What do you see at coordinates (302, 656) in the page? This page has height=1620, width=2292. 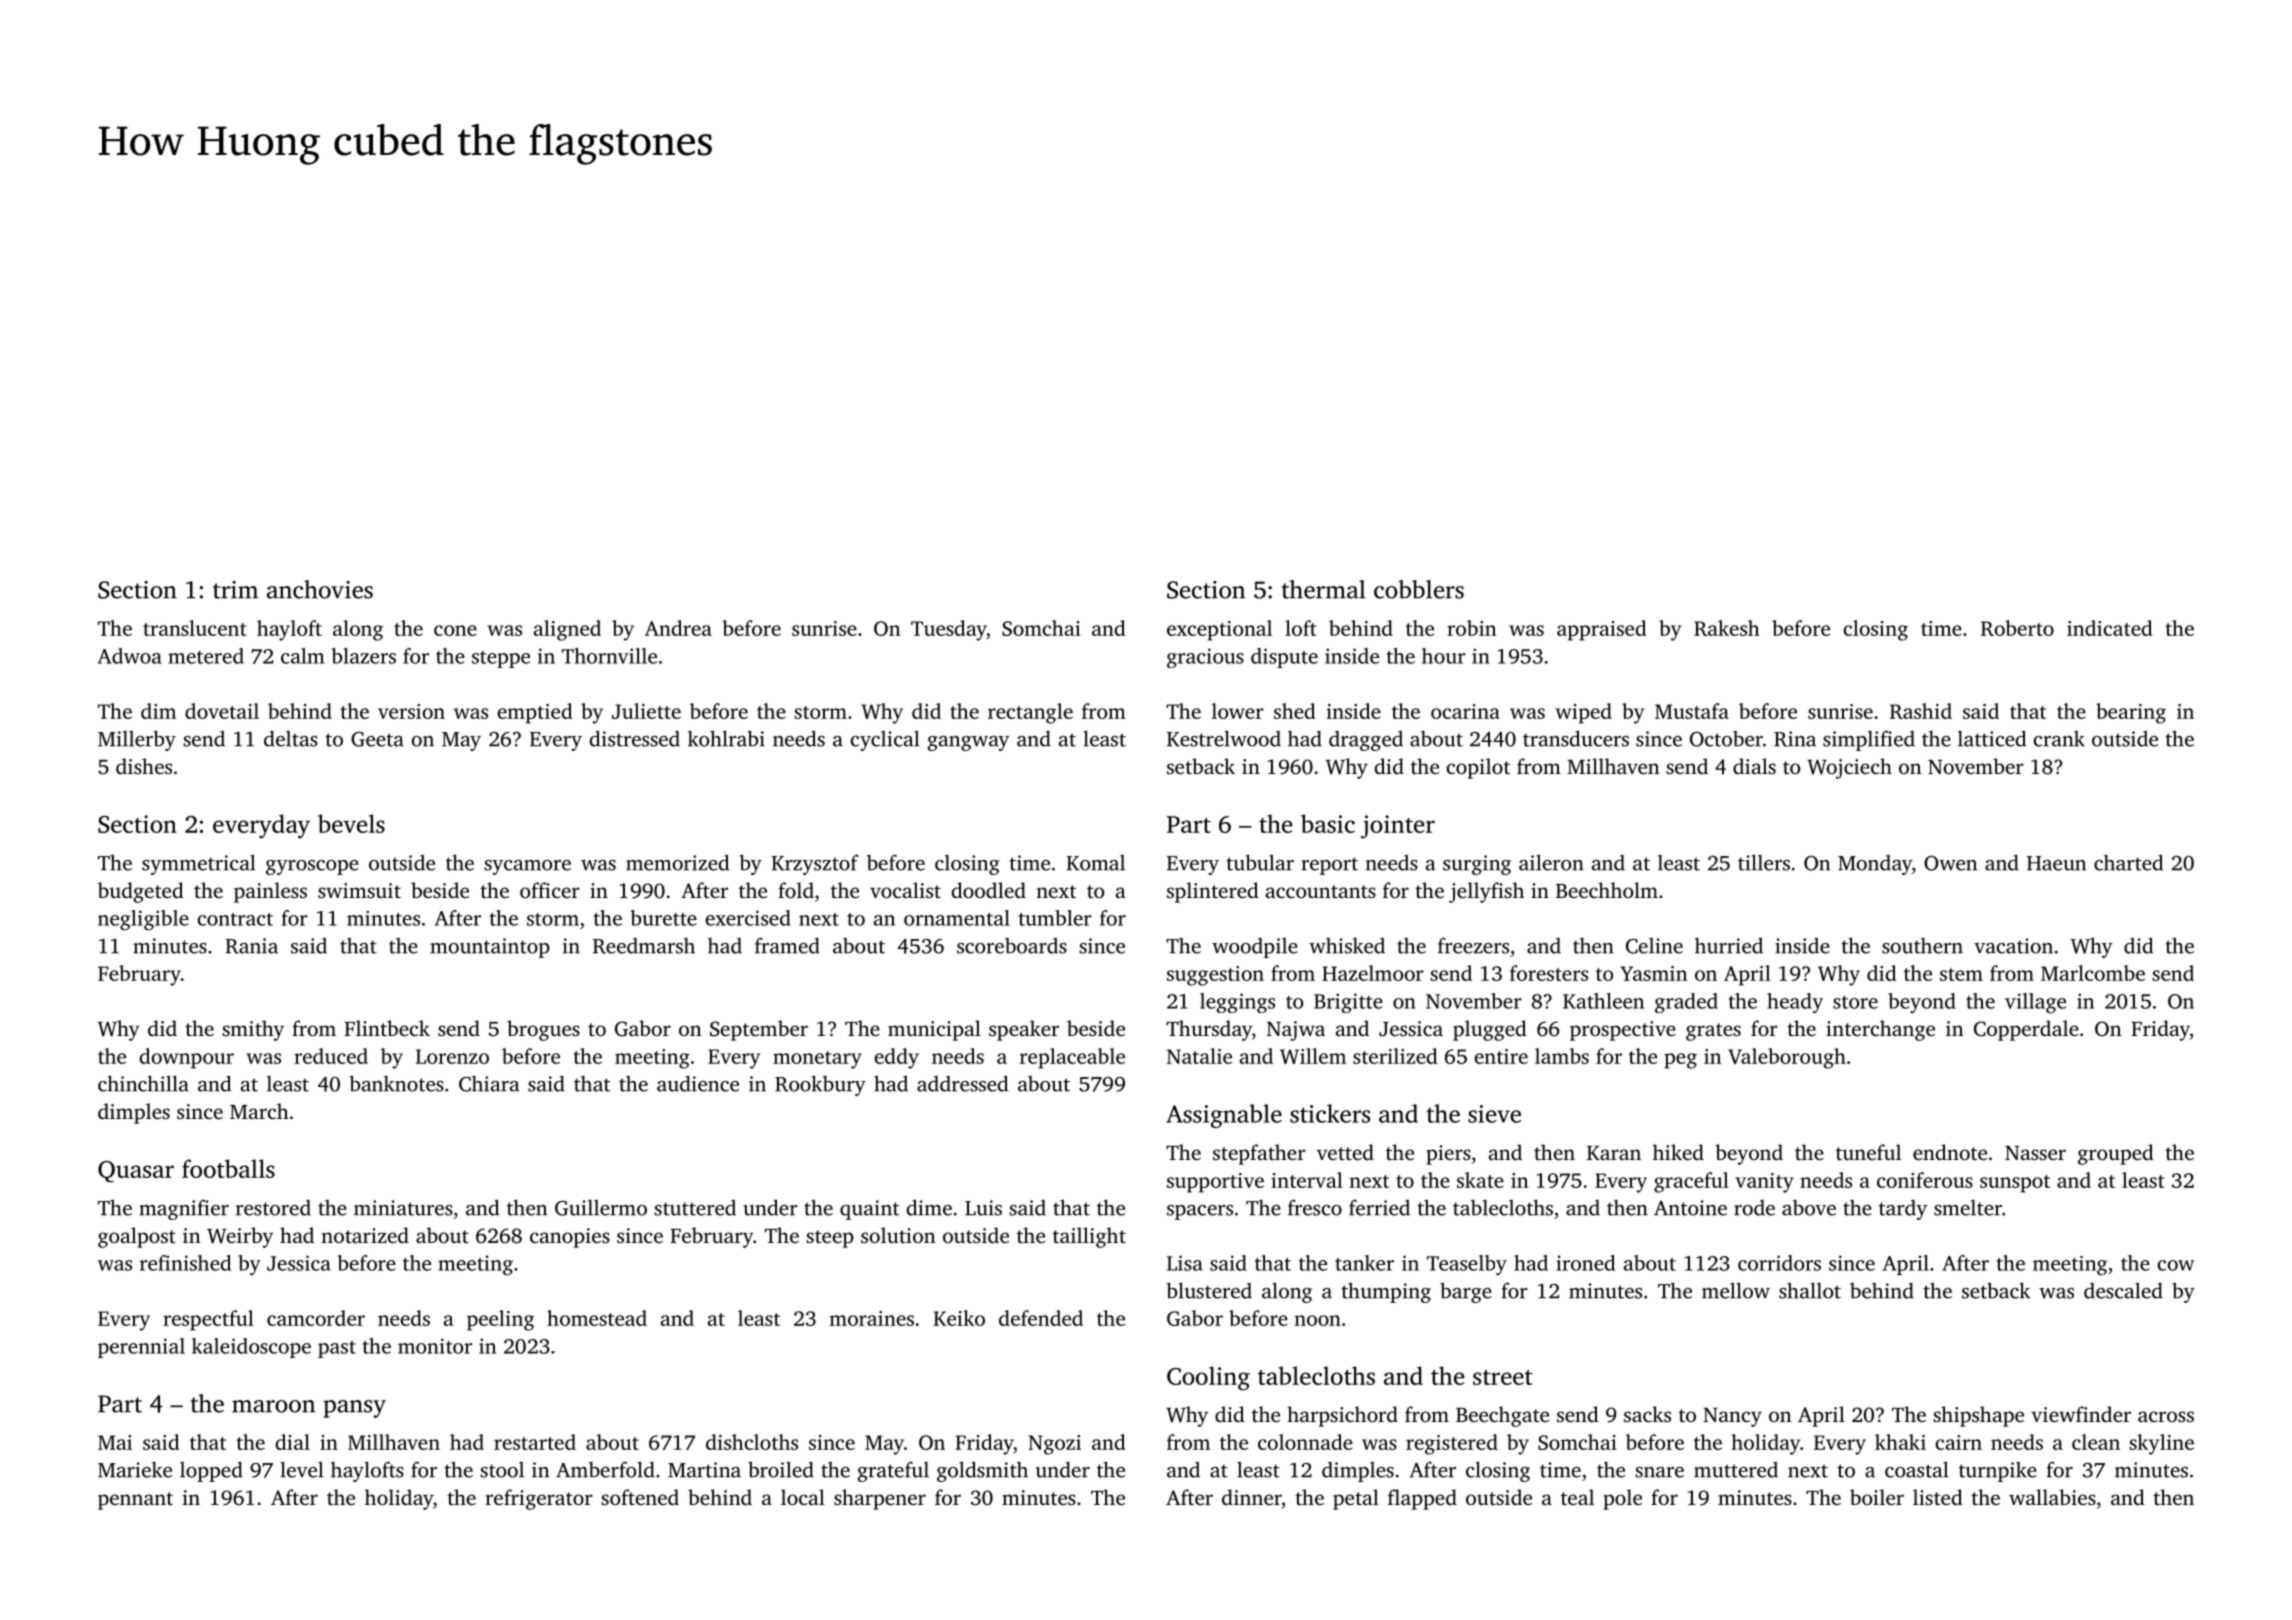 I see `calm` at bounding box center [302, 656].
